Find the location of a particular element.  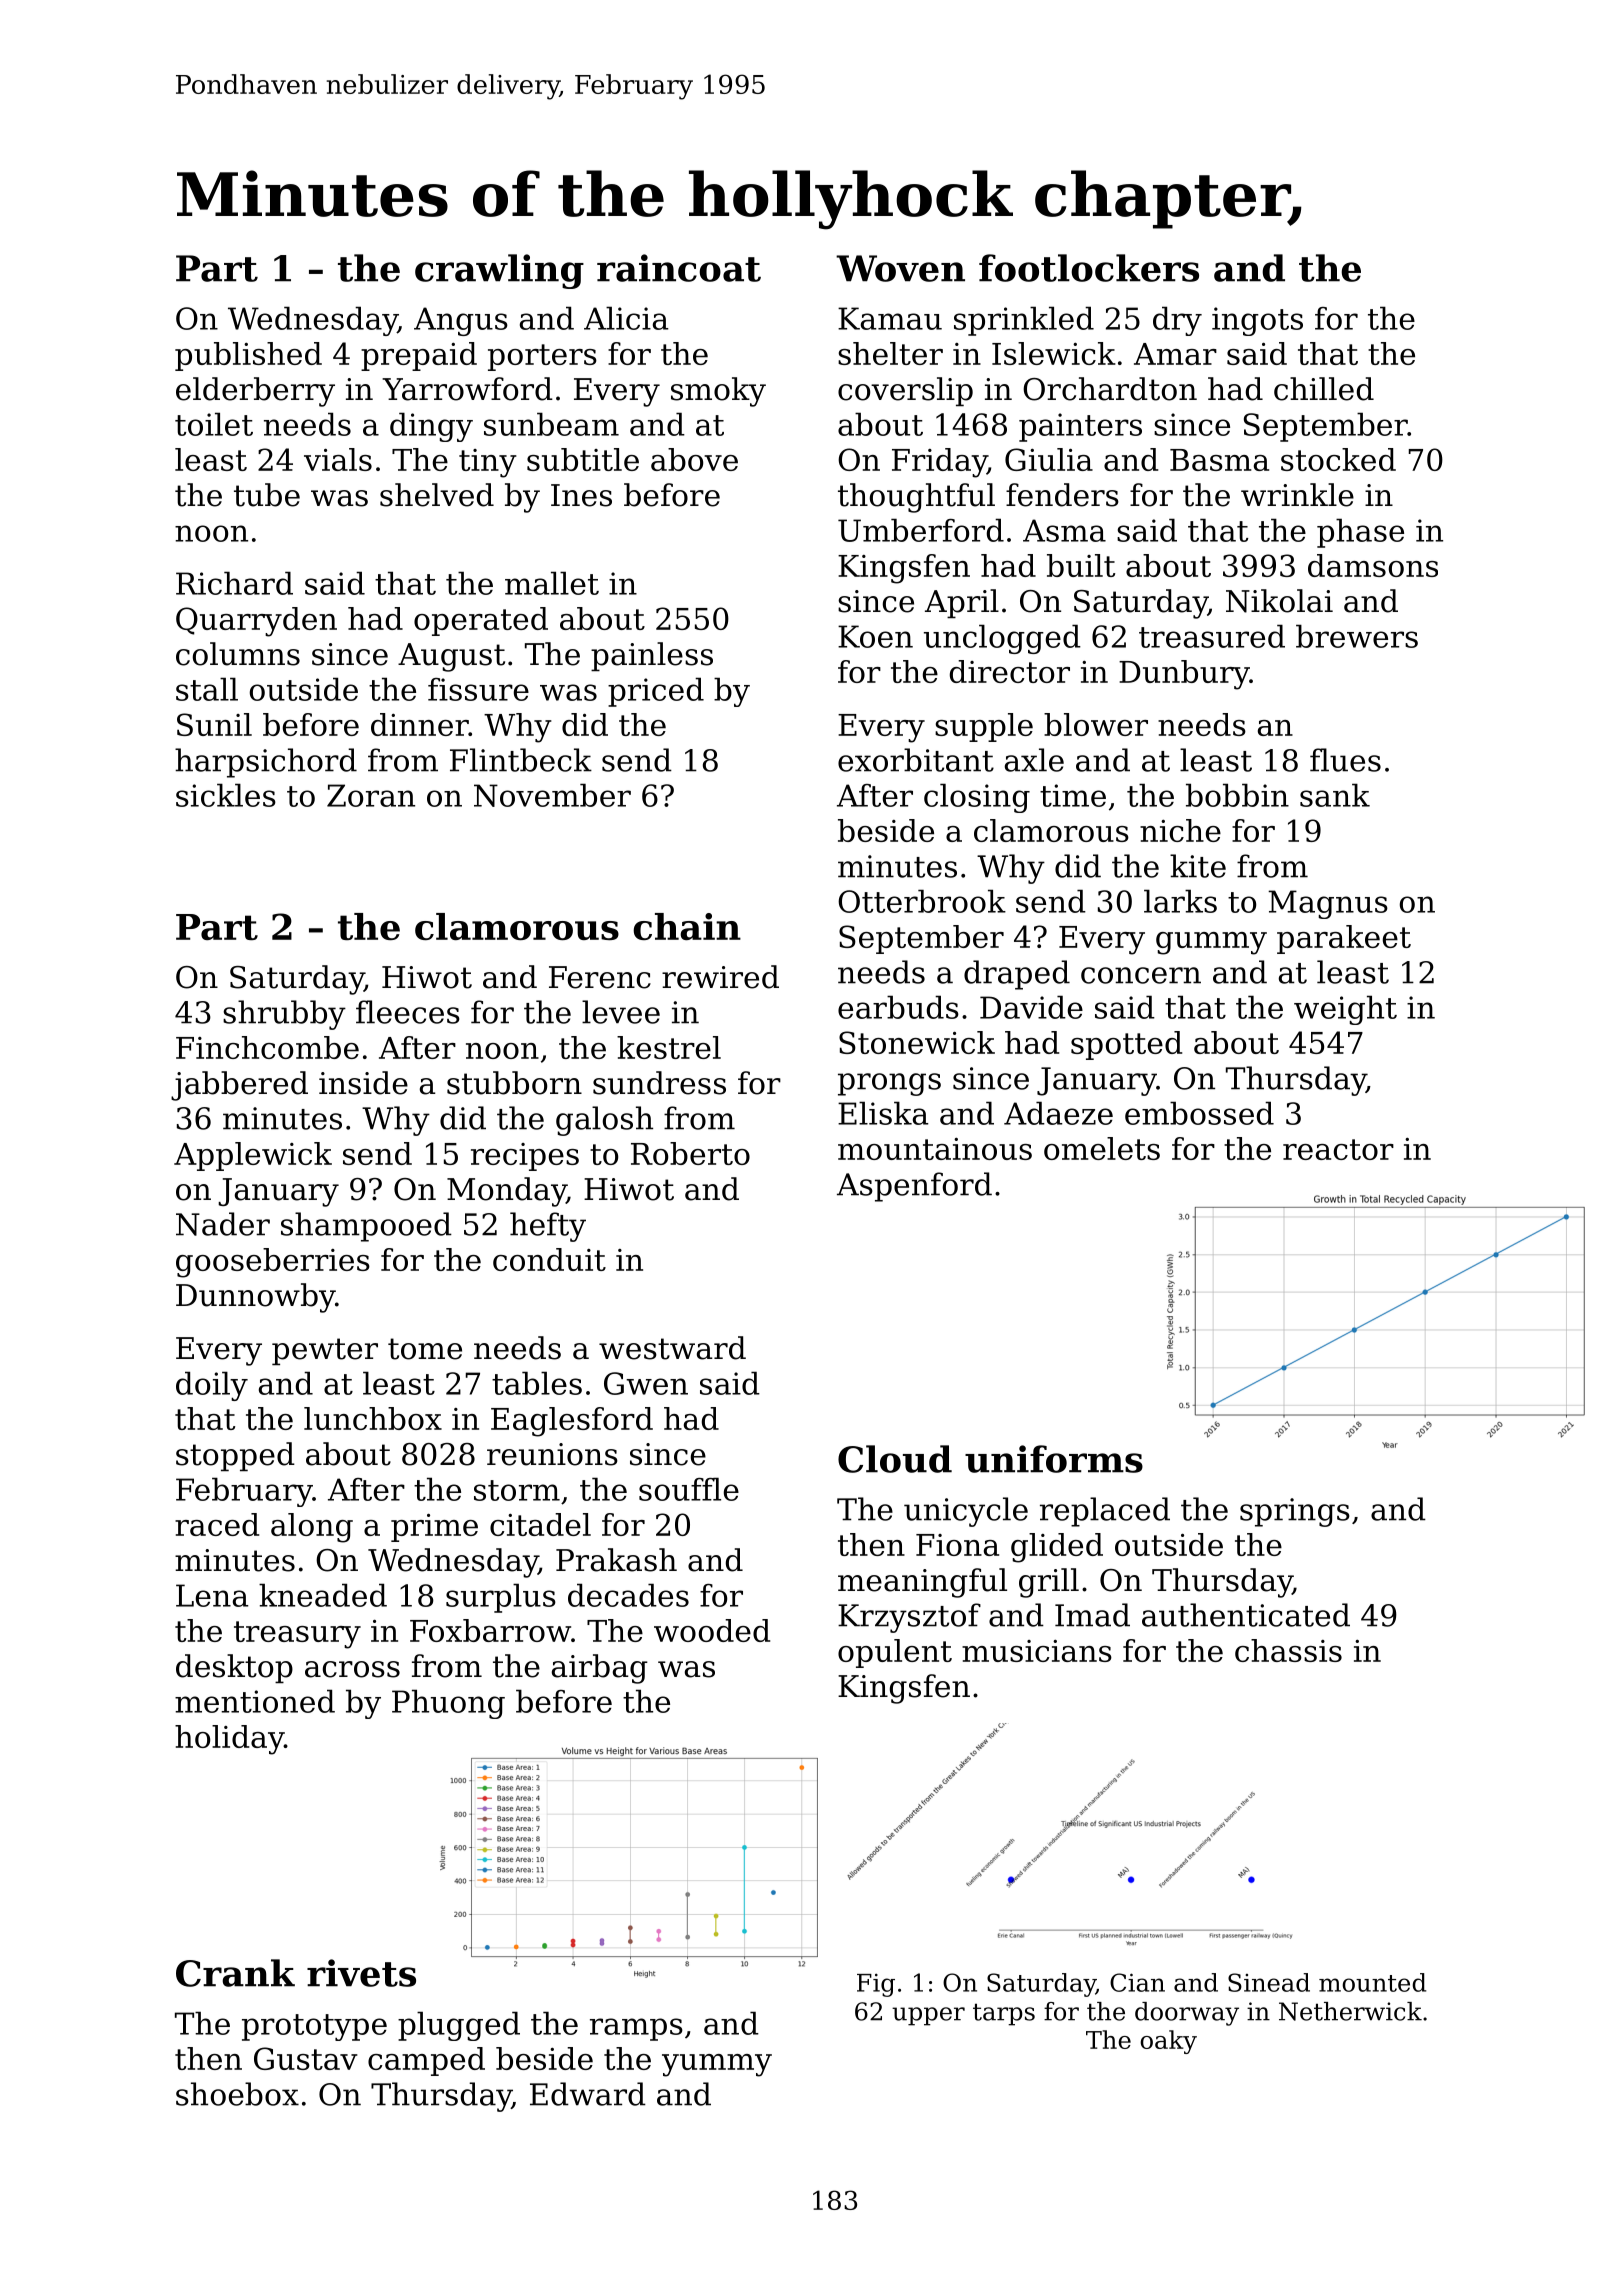

chassis is located at coordinates (1288, 1650).
